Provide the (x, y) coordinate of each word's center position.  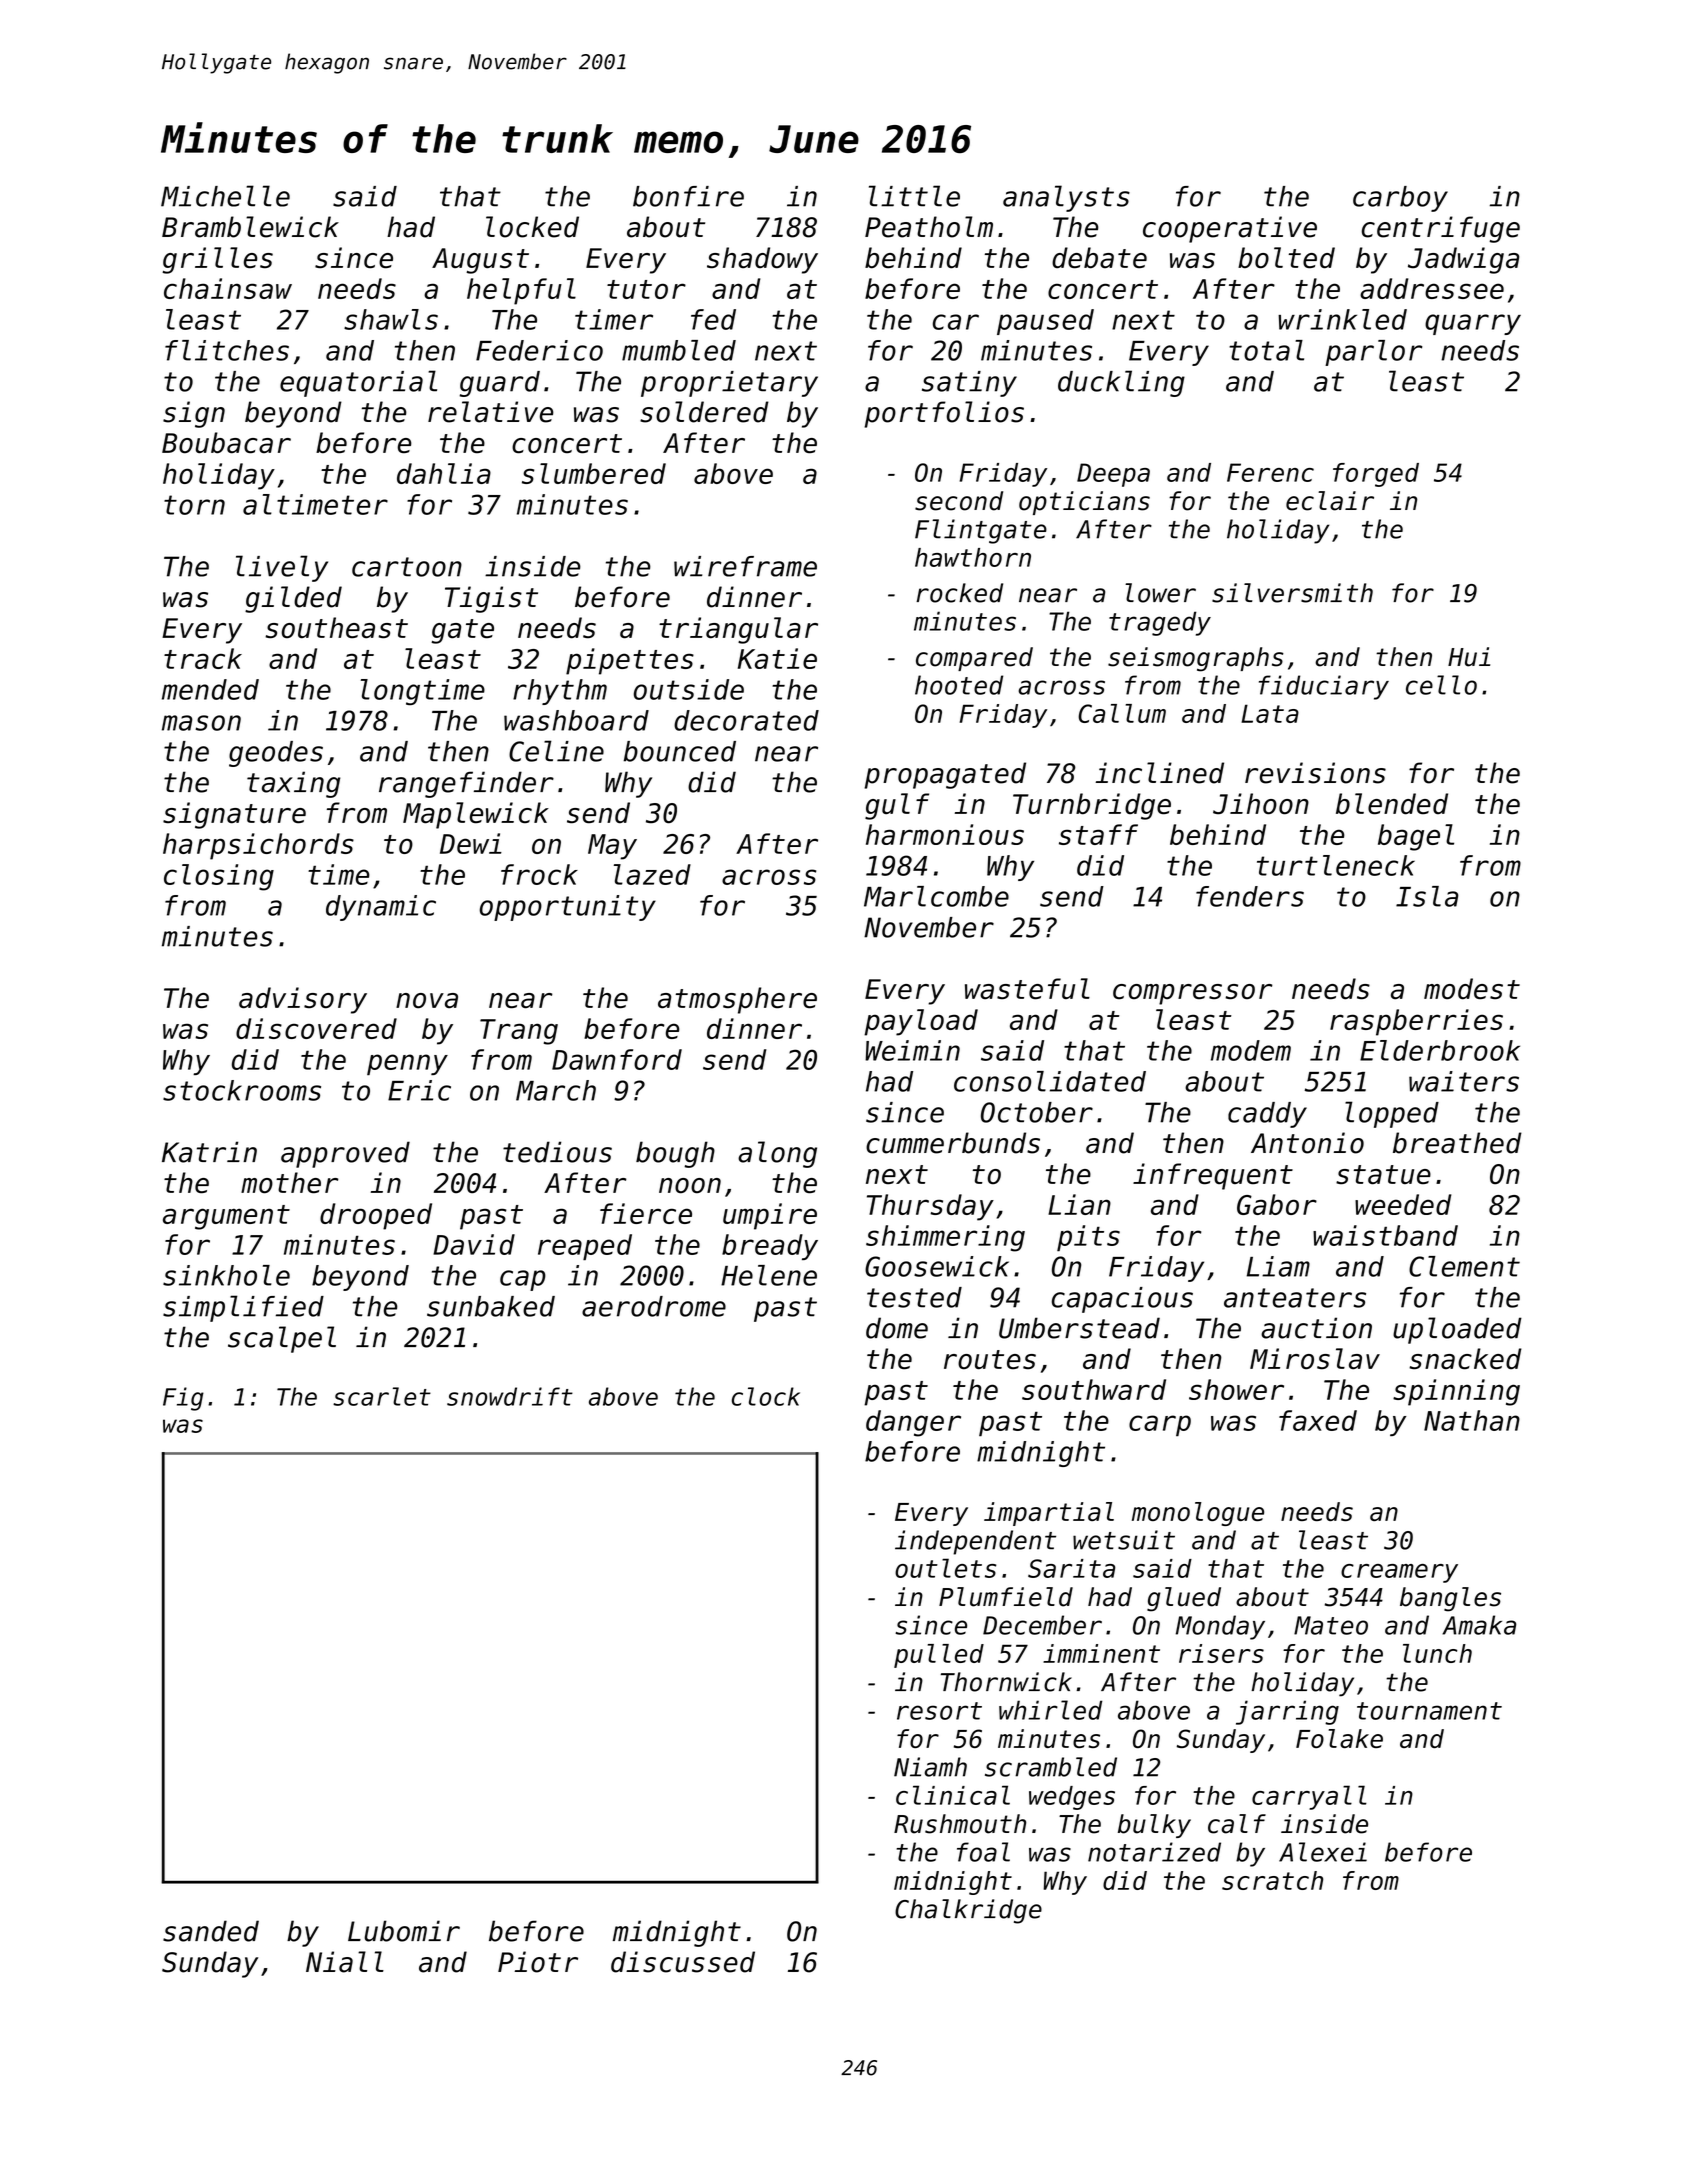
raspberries (1416, 1022)
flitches (227, 350)
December (1042, 1625)
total (1266, 350)
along (777, 1154)
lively (282, 568)
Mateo (1331, 1625)
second (959, 501)
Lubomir (404, 1931)
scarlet (382, 1396)
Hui (1469, 657)
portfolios (944, 414)
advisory (303, 1000)
